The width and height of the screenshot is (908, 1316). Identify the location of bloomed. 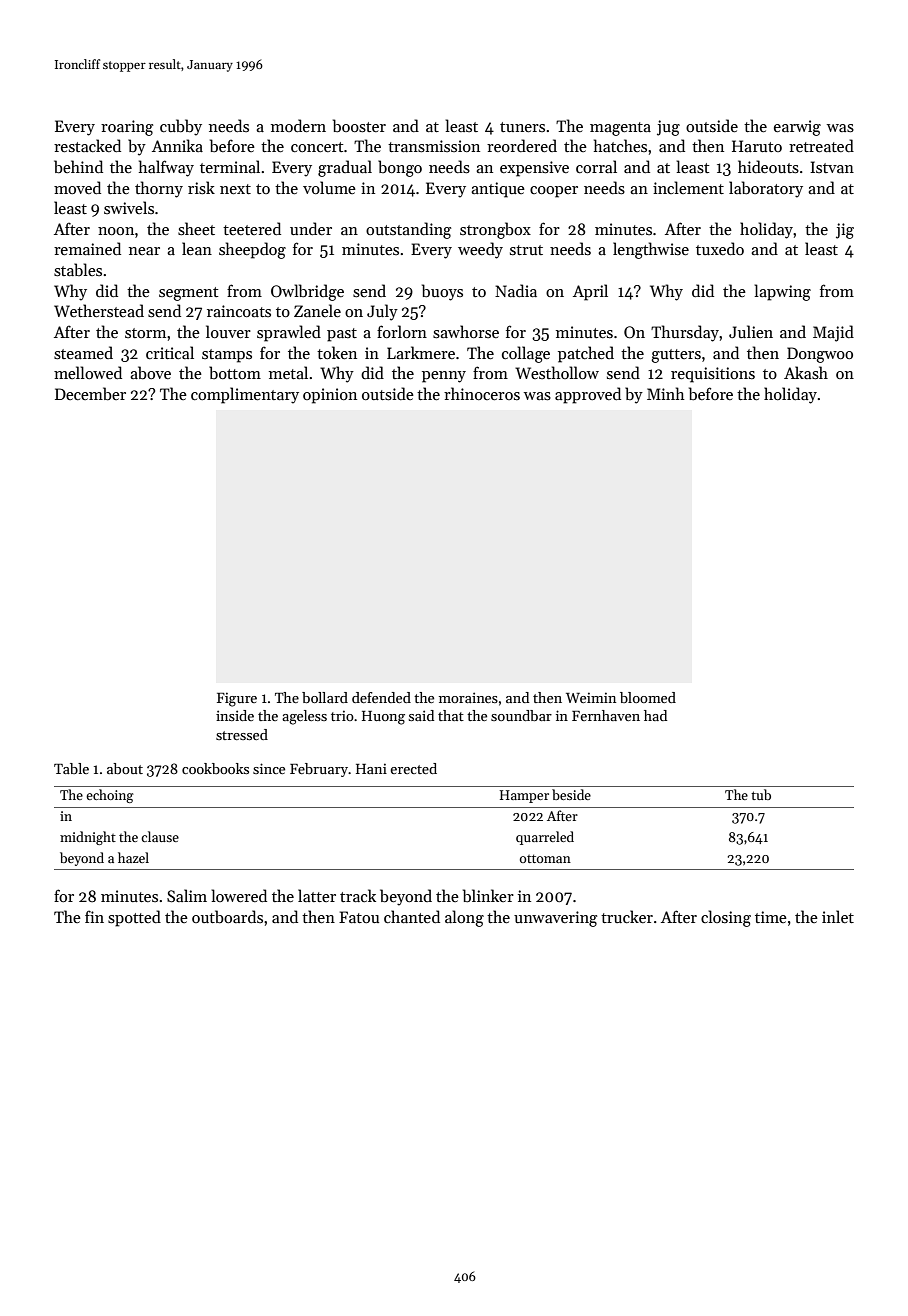
(648, 697).
